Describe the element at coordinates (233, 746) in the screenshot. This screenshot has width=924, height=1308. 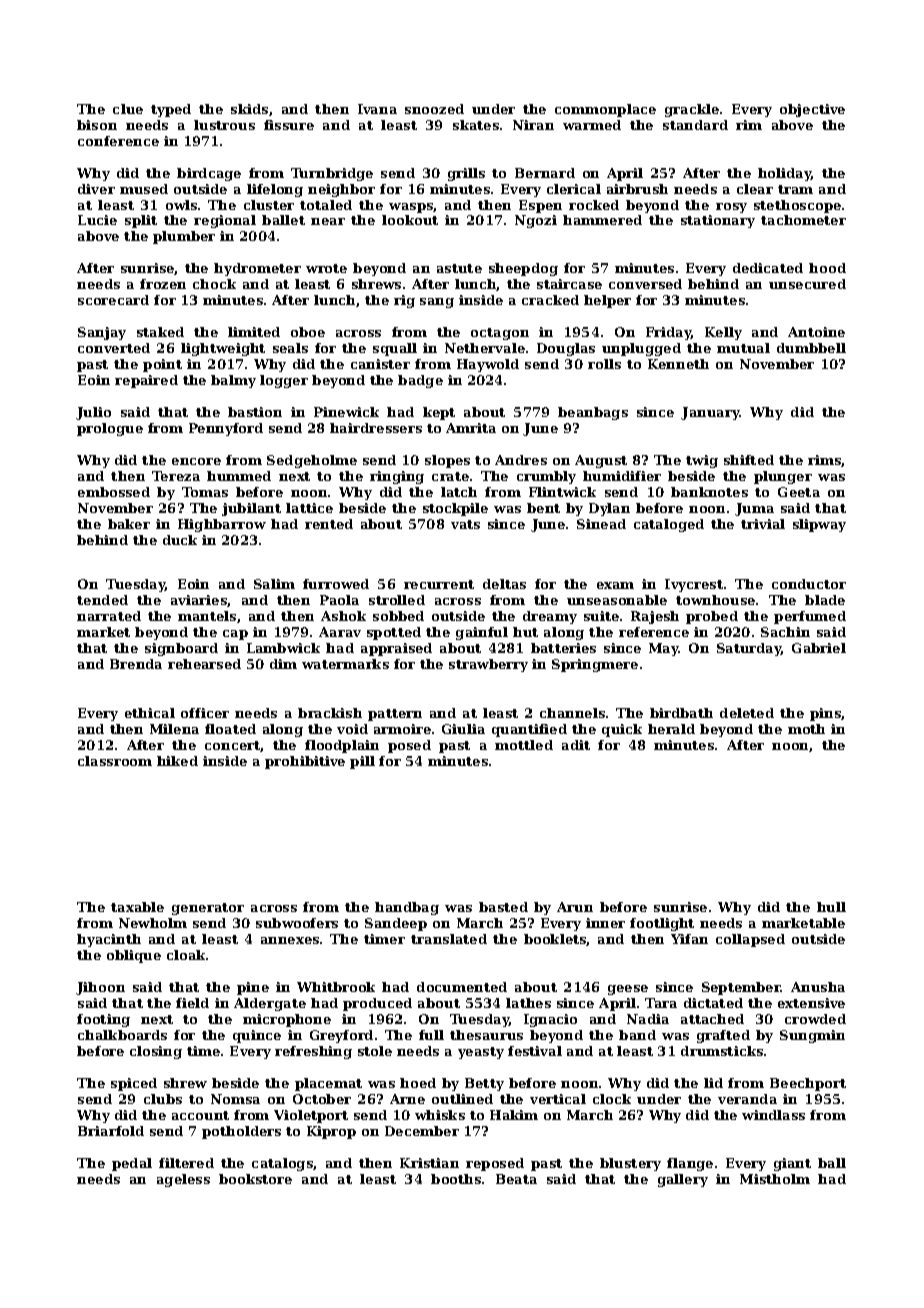
I see `concert` at that location.
